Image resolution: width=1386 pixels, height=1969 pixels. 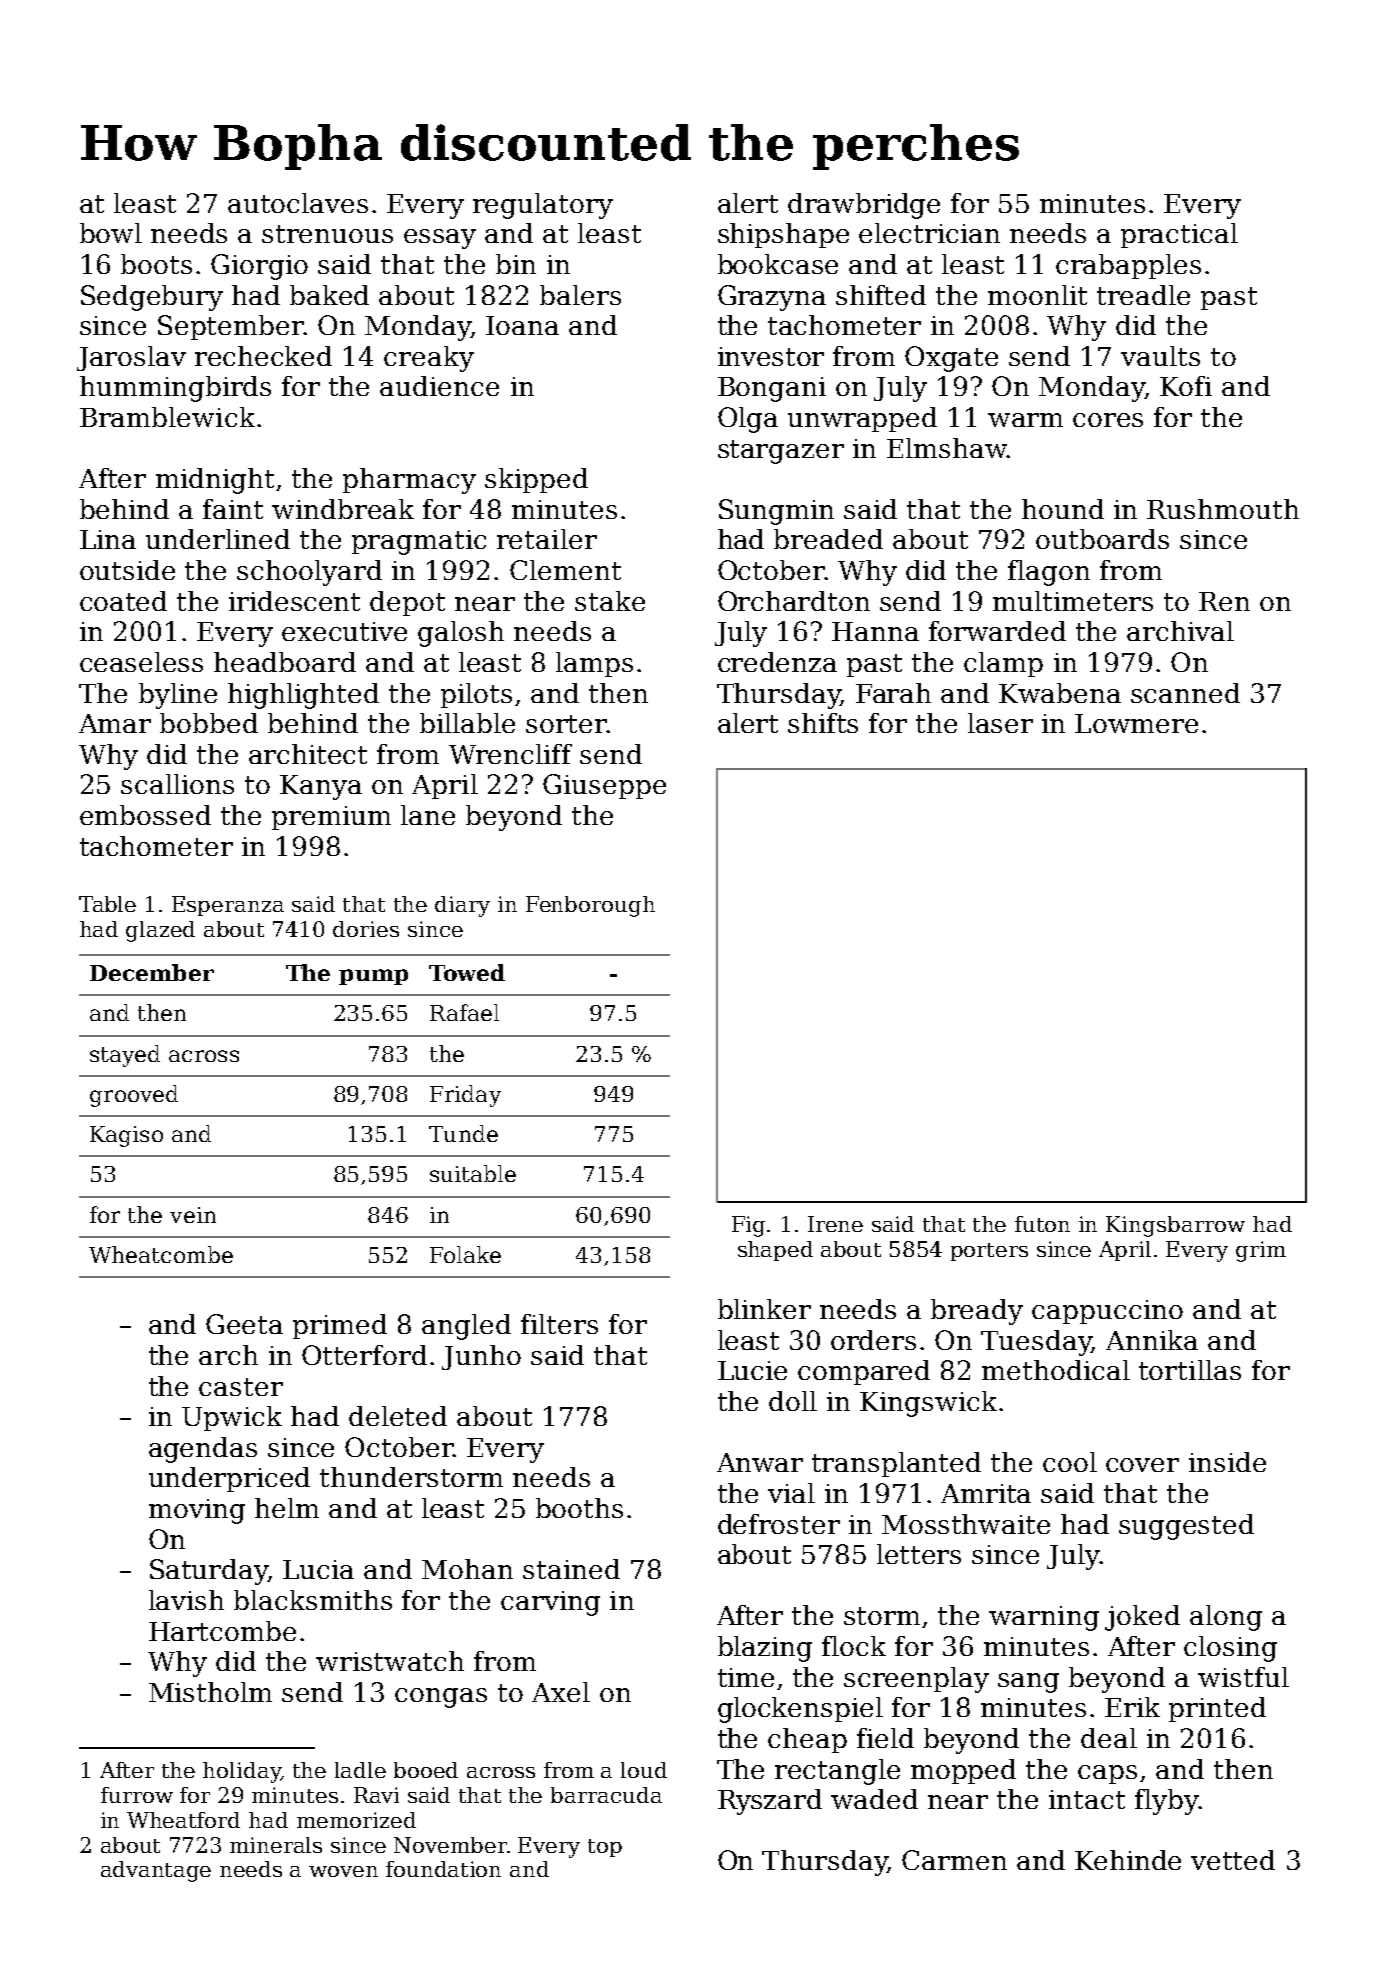 What do you see at coordinates (1233, 1860) in the screenshot?
I see `vetted` at bounding box center [1233, 1860].
